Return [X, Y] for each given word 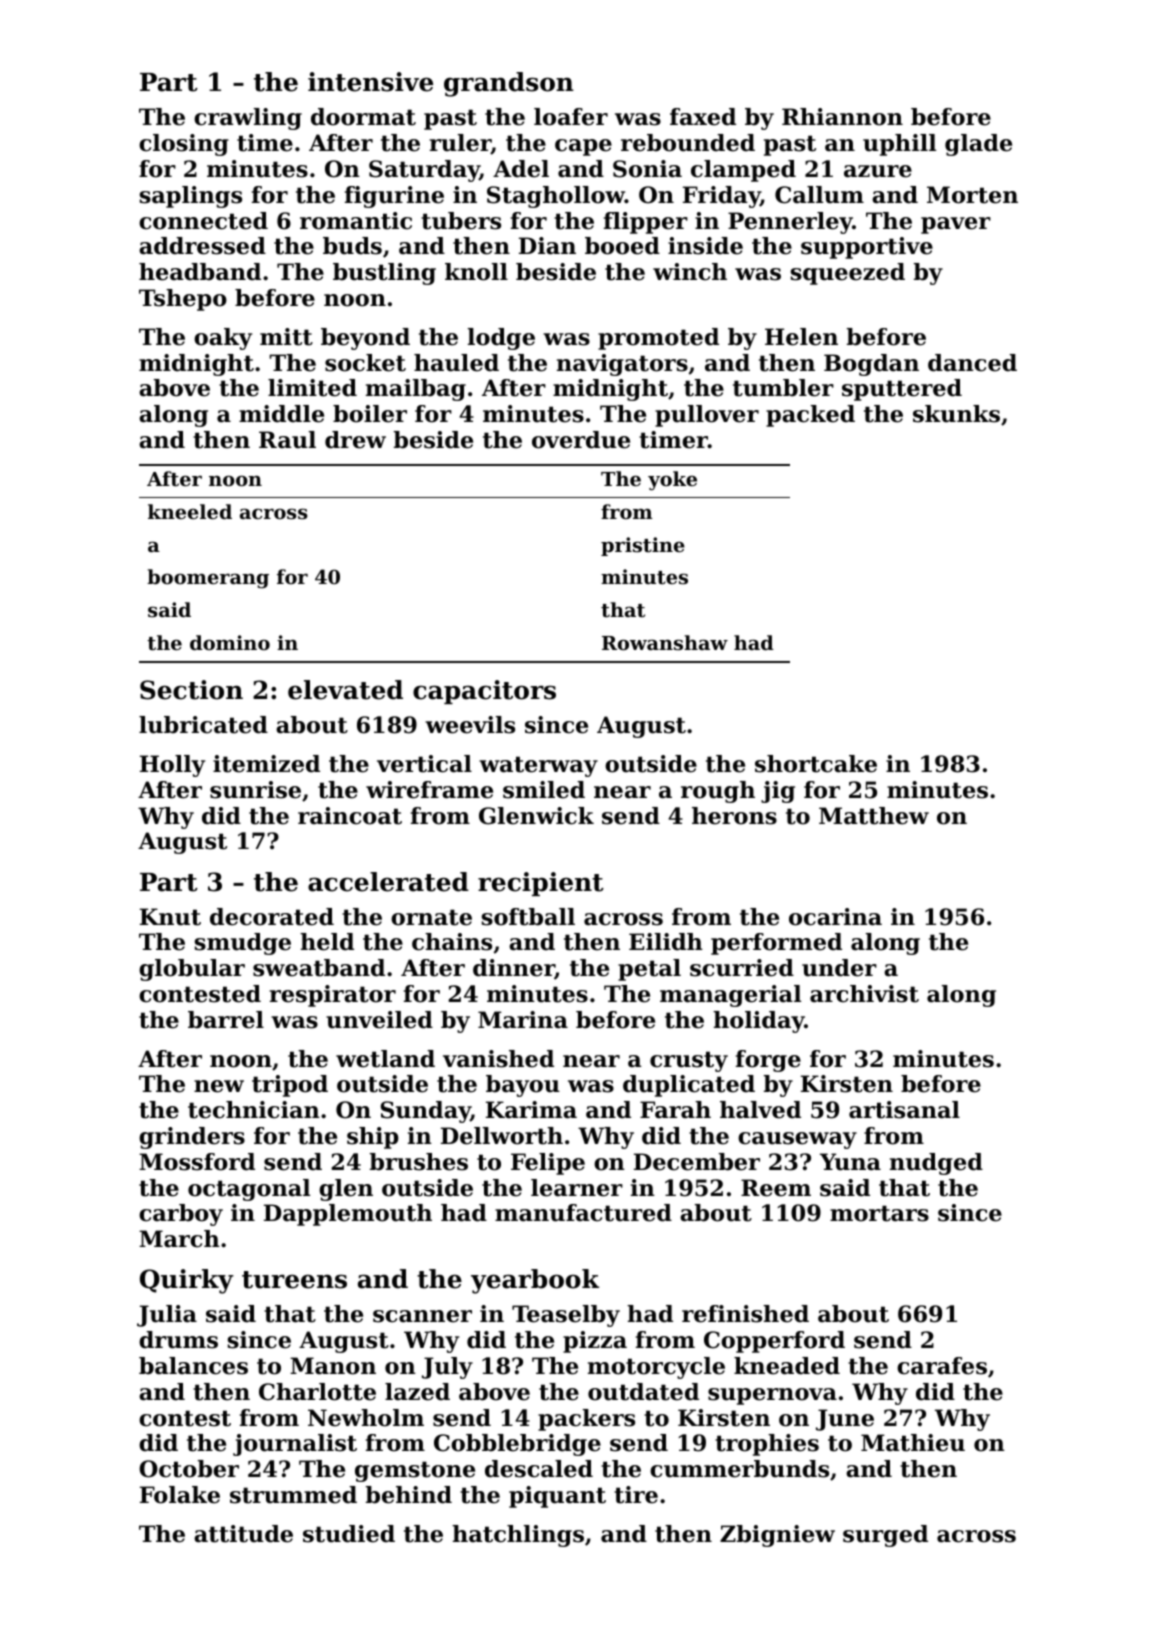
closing [184, 145]
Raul [287, 440]
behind [409, 1495]
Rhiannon [842, 117]
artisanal [904, 1110]
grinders [192, 1138]
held [327, 942]
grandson [509, 84]
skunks [956, 414]
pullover [707, 416]
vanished [498, 1059]
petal [649, 970]
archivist [864, 994]
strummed [293, 1495]
